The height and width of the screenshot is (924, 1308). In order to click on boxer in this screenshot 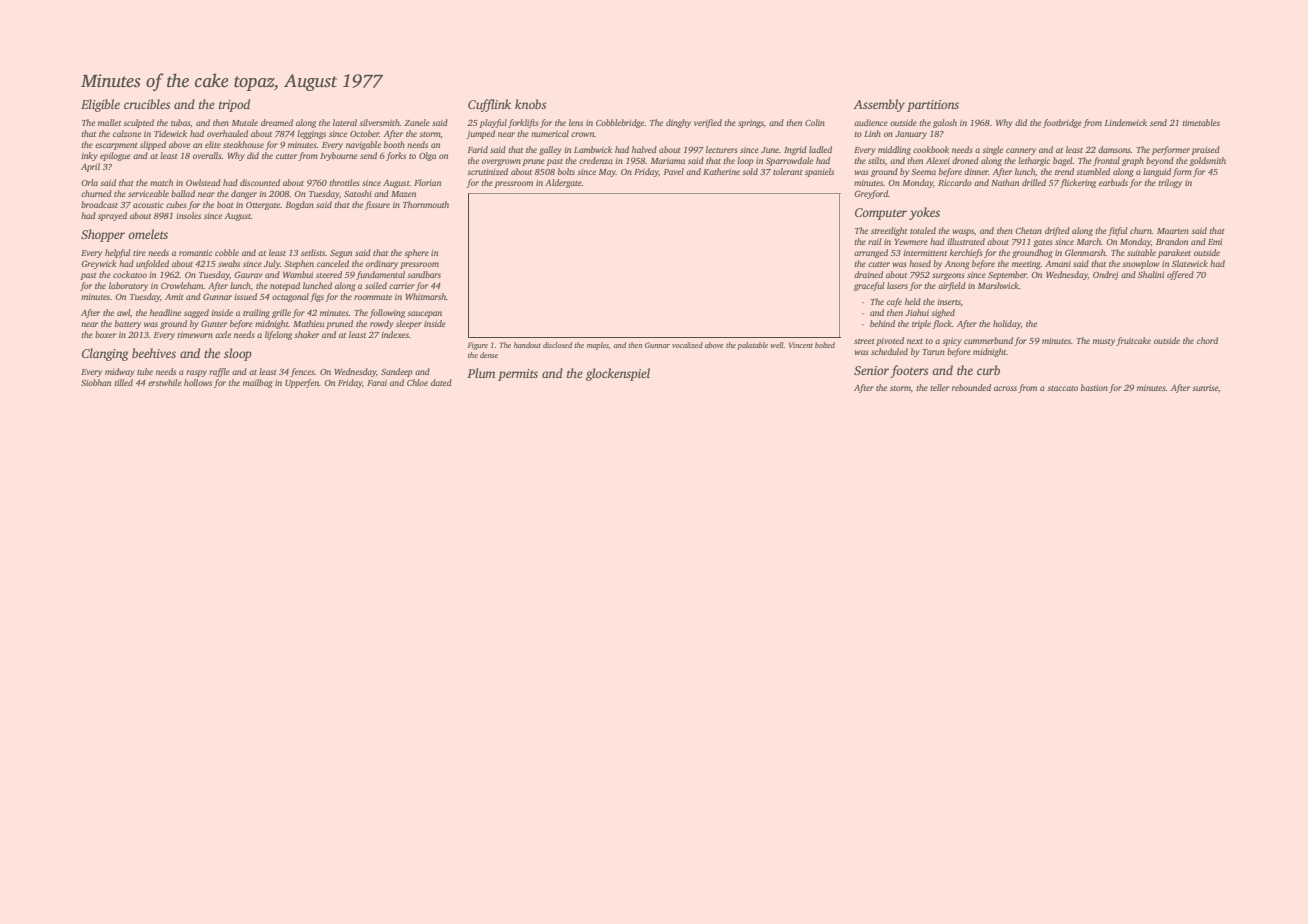, I will do `click(105, 334)`.
